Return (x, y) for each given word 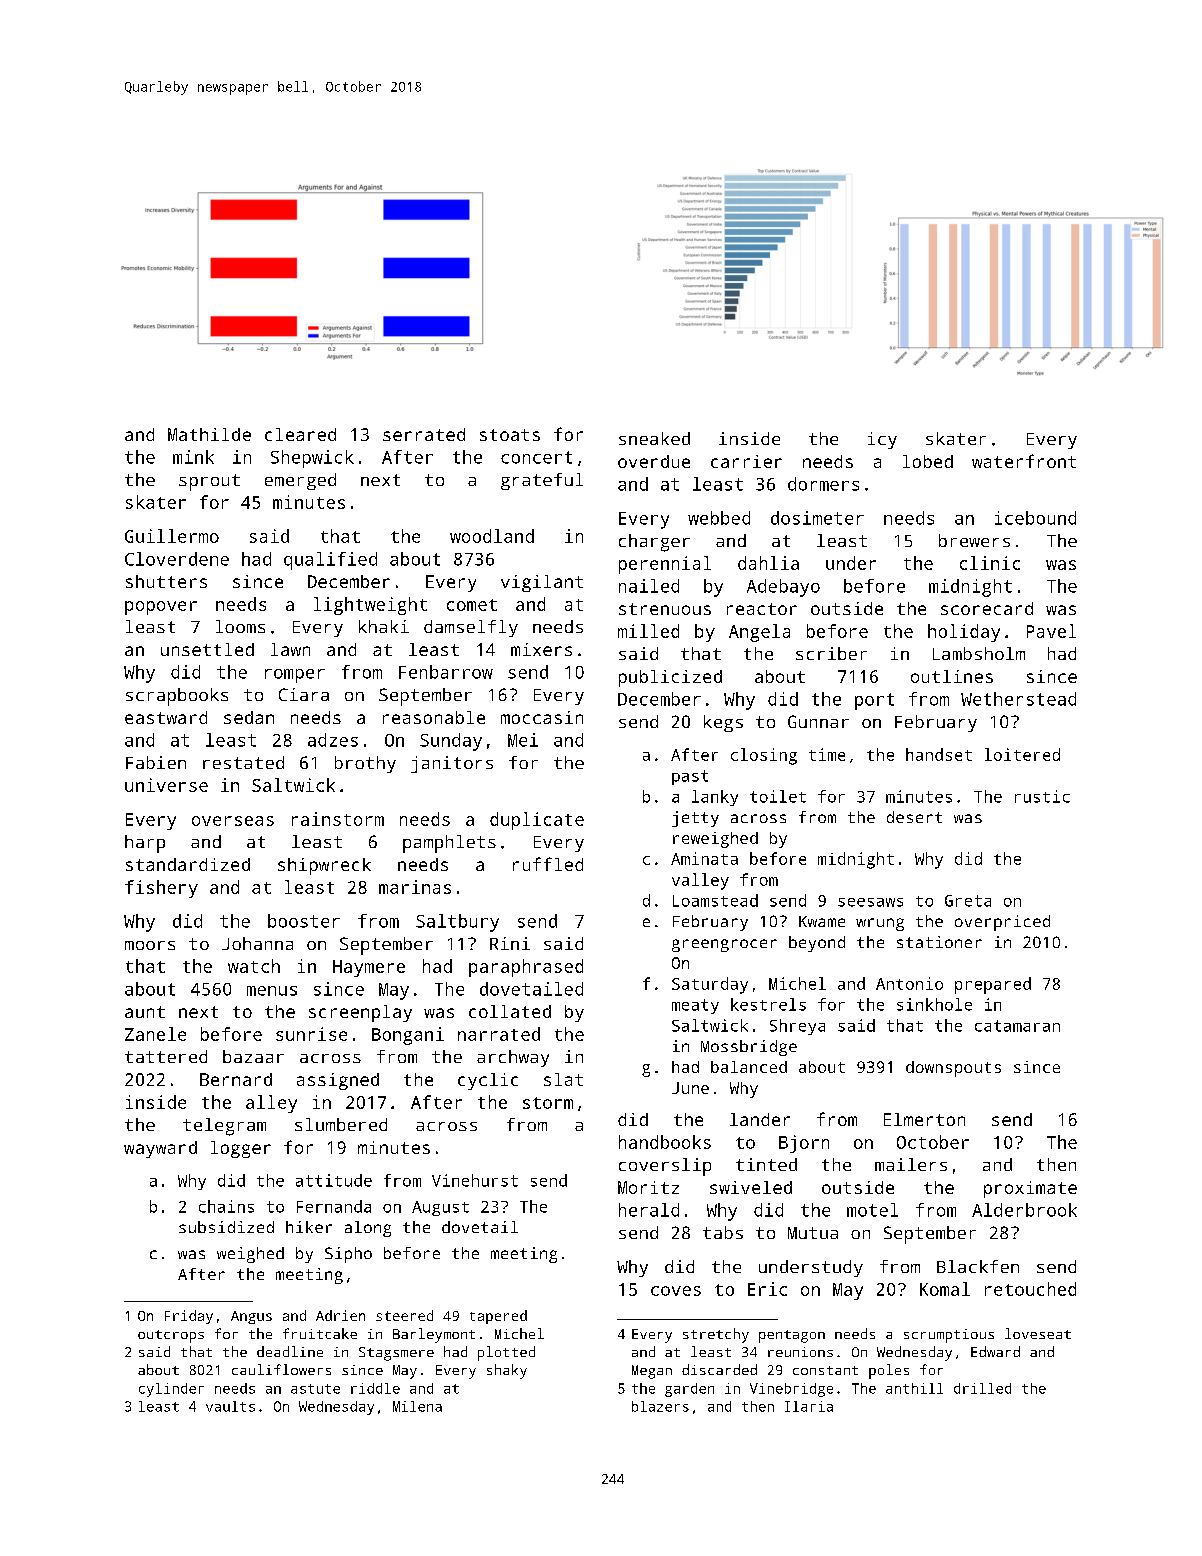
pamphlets (449, 844)
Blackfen (978, 1266)
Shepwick (312, 459)
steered (404, 1315)
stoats (510, 435)
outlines (952, 676)
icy (882, 440)
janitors (452, 764)
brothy (365, 764)
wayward (160, 1149)
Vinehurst (475, 1180)
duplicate (537, 821)
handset (939, 754)
